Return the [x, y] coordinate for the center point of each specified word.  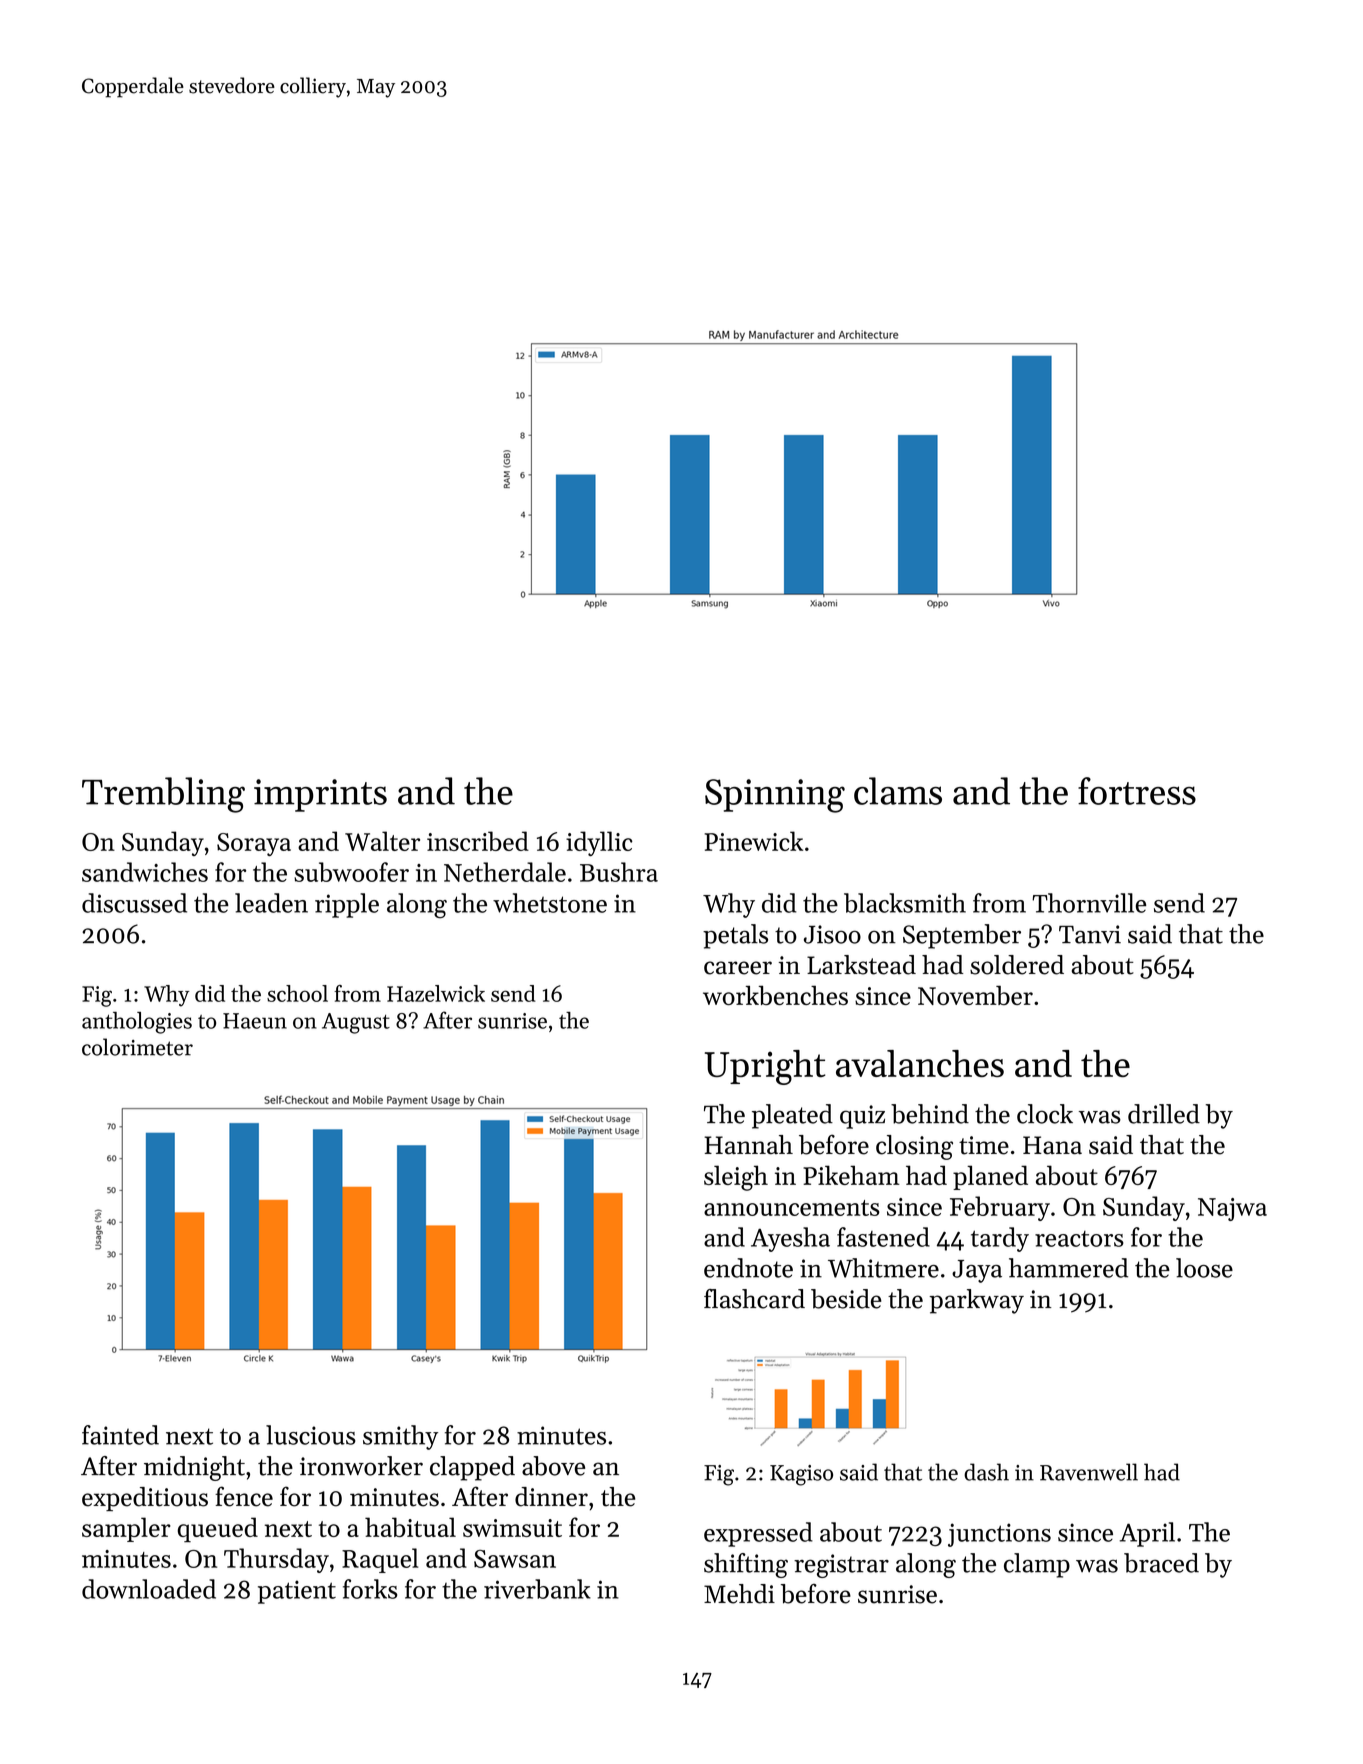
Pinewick [754, 841]
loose [1204, 1268]
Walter [382, 841]
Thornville [1089, 903]
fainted [120, 1435]
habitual [410, 1527]
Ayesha [790, 1239]
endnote [748, 1268]
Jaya [977, 1271]
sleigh [736, 1178]
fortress [1137, 791]
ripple [347, 905]
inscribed [478, 841]
